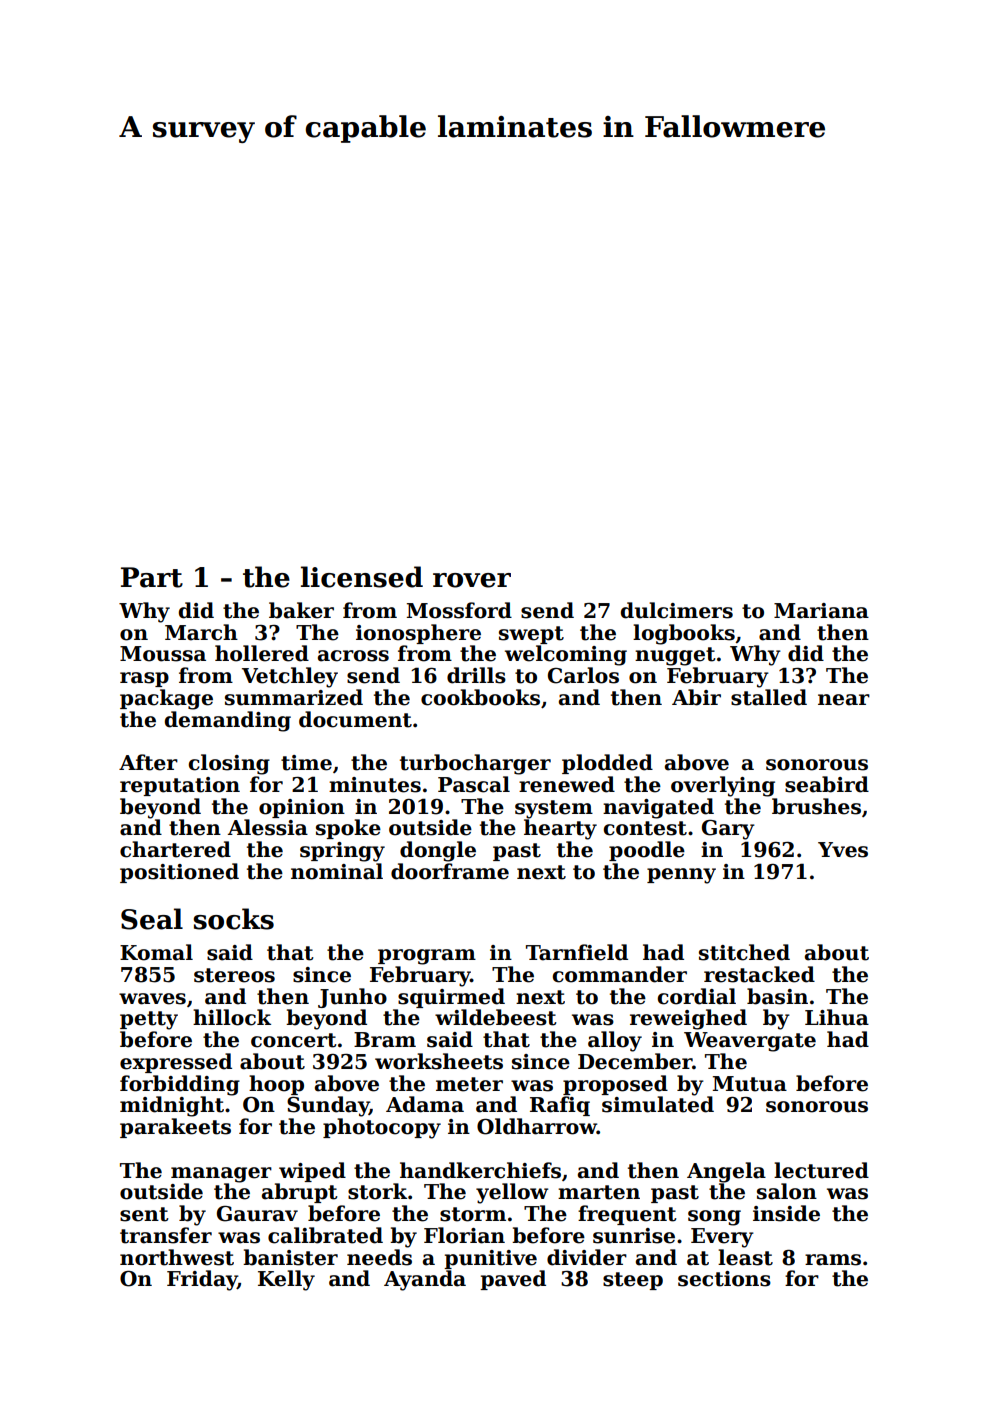  I want to click on Rafiq, so click(560, 1106).
